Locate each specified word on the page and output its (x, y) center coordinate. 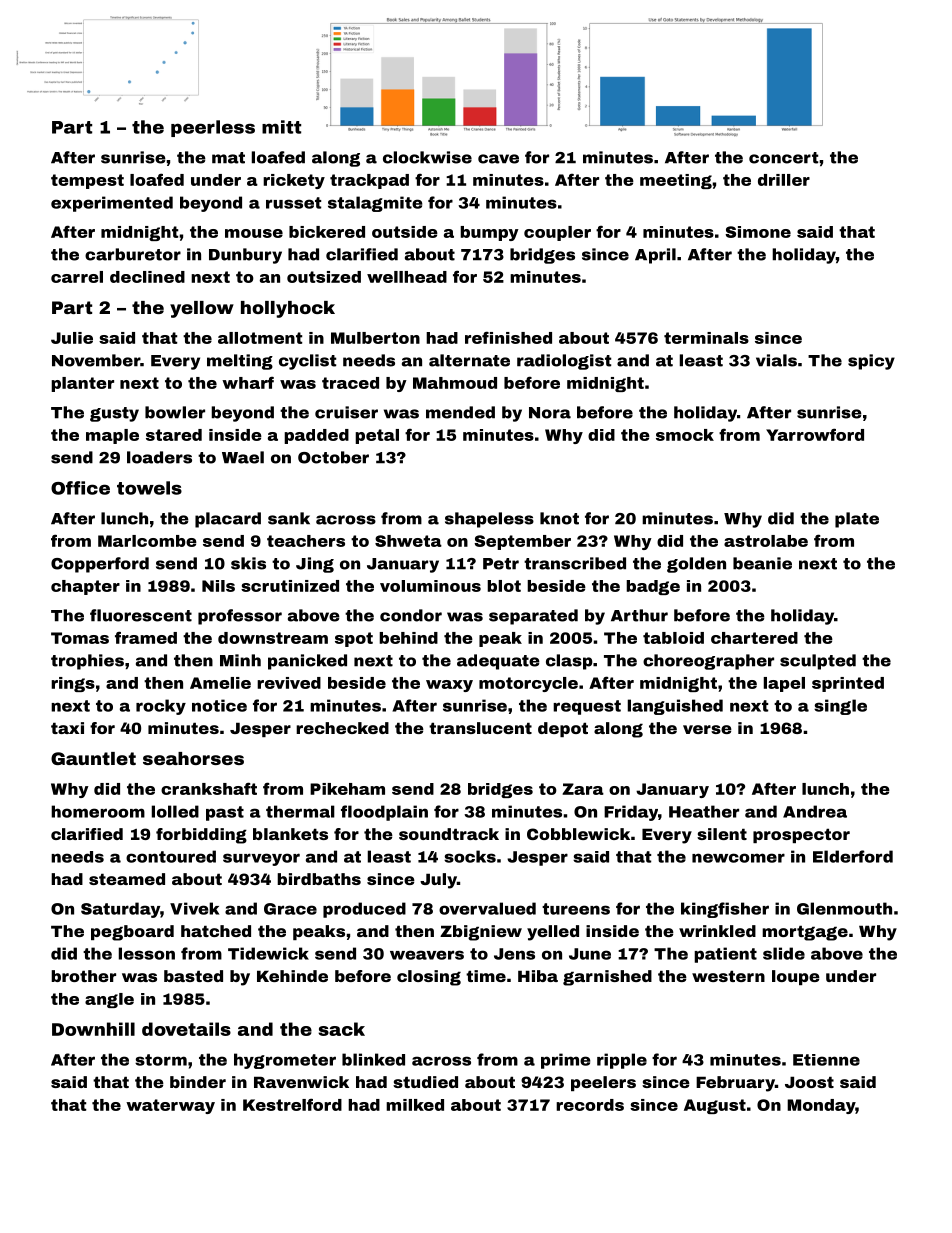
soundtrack (449, 834)
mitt (281, 127)
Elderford (853, 856)
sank (289, 518)
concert (783, 158)
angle (109, 1000)
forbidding (201, 836)
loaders (159, 457)
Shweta (408, 541)
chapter (85, 587)
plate (857, 520)
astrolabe (766, 541)
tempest (87, 181)
